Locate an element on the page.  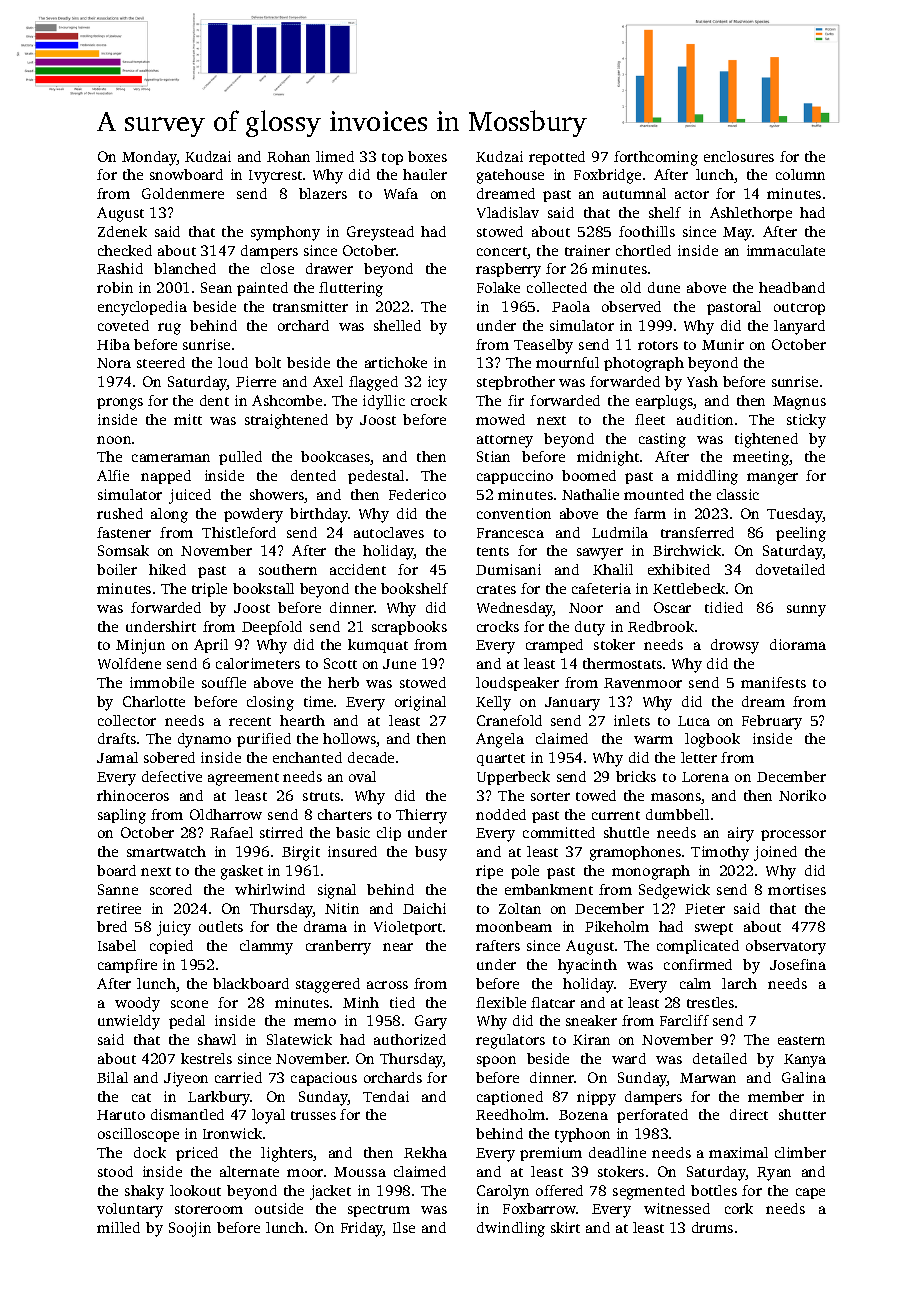
current is located at coordinates (616, 815).
